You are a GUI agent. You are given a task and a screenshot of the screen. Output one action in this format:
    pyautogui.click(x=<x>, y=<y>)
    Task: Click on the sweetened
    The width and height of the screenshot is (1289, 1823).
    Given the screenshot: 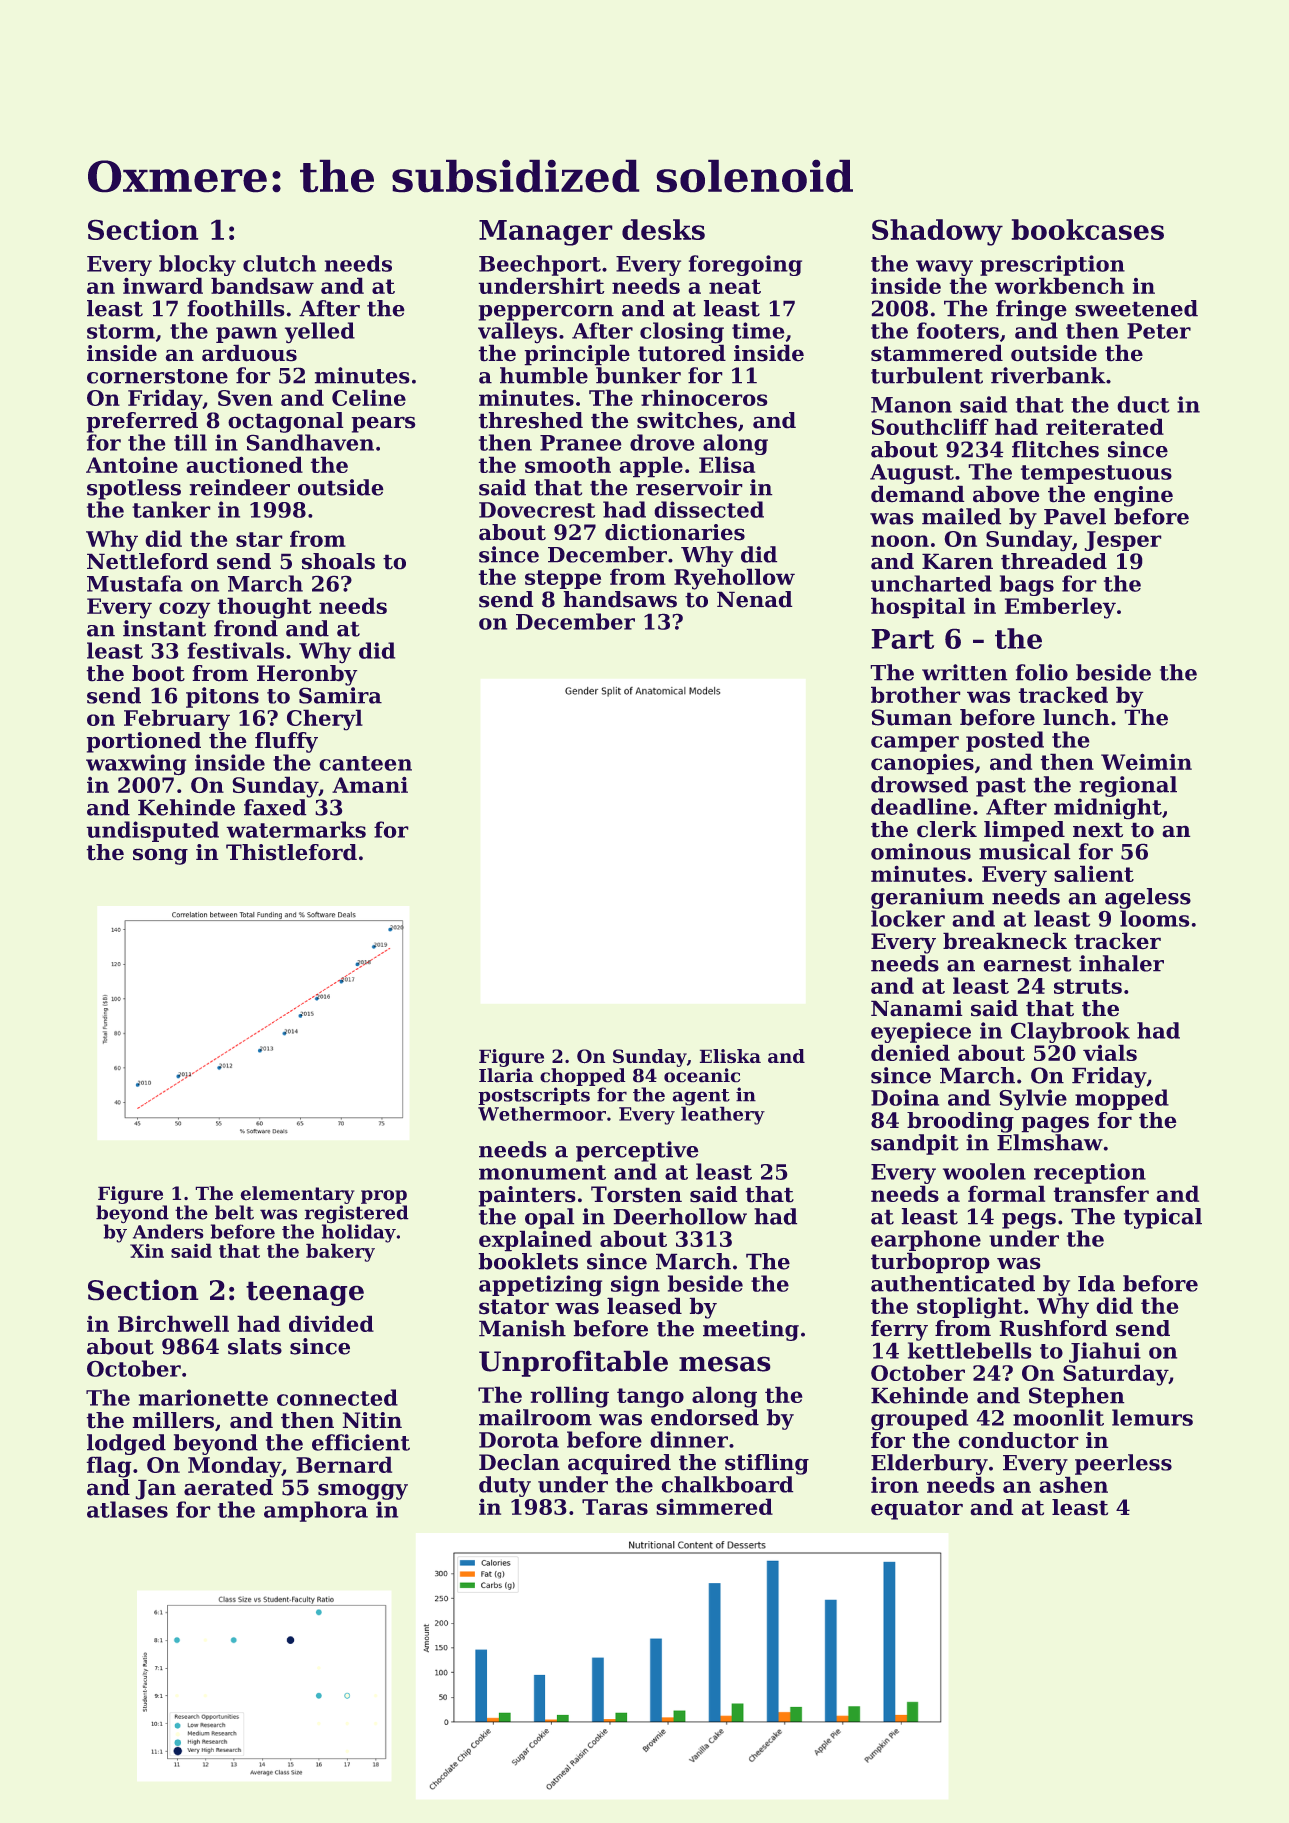 What is the action you would take?
    pyautogui.click(x=1136, y=308)
